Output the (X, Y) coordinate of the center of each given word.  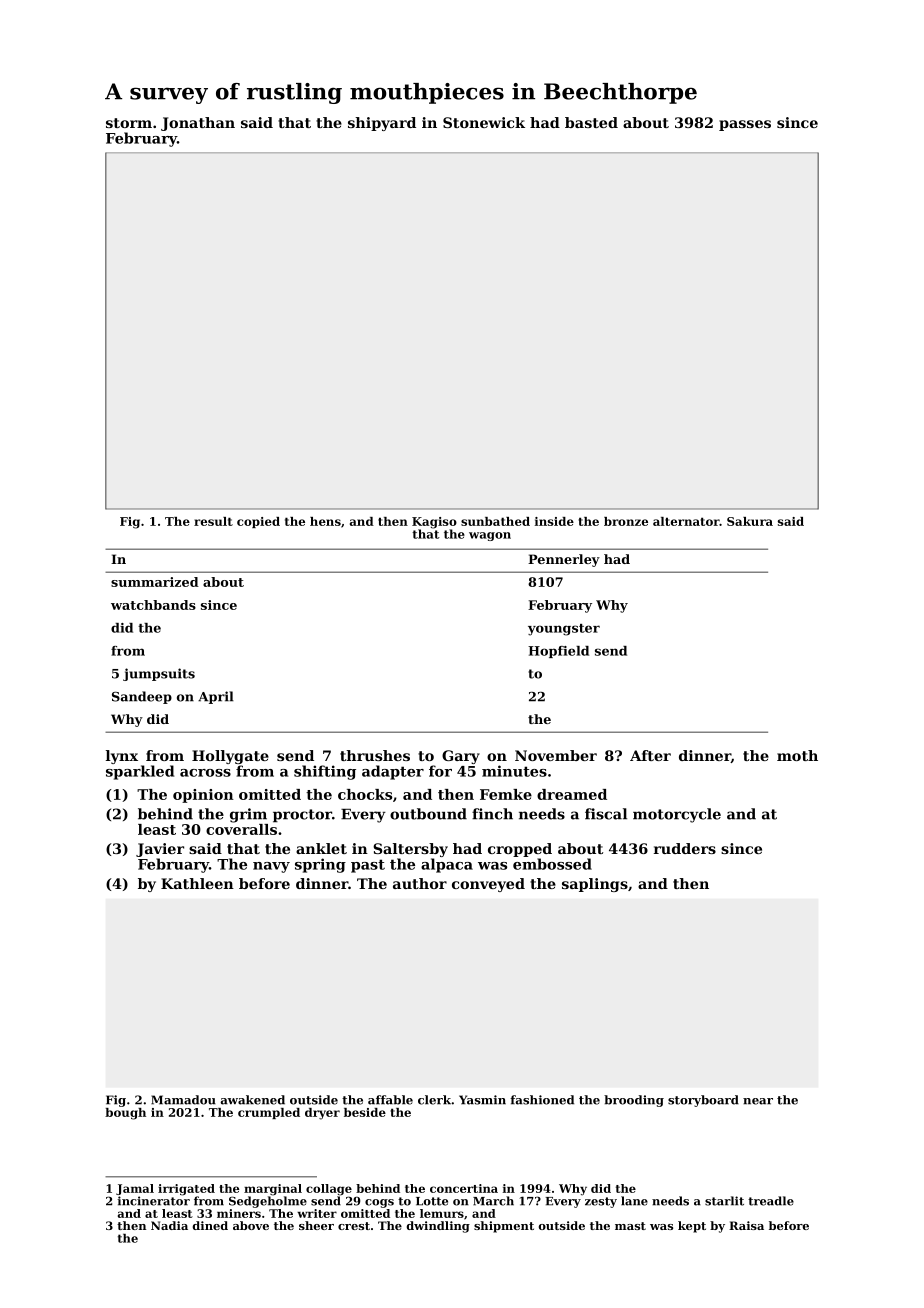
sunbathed (495, 521)
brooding (634, 1101)
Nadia (169, 1225)
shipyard (382, 124)
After (650, 755)
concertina (464, 1188)
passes (745, 125)
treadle (771, 1201)
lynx (122, 757)
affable (390, 1100)
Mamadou (183, 1100)
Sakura (750, 521)
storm (129, 123)
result (213, 521)
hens (325, 521)
